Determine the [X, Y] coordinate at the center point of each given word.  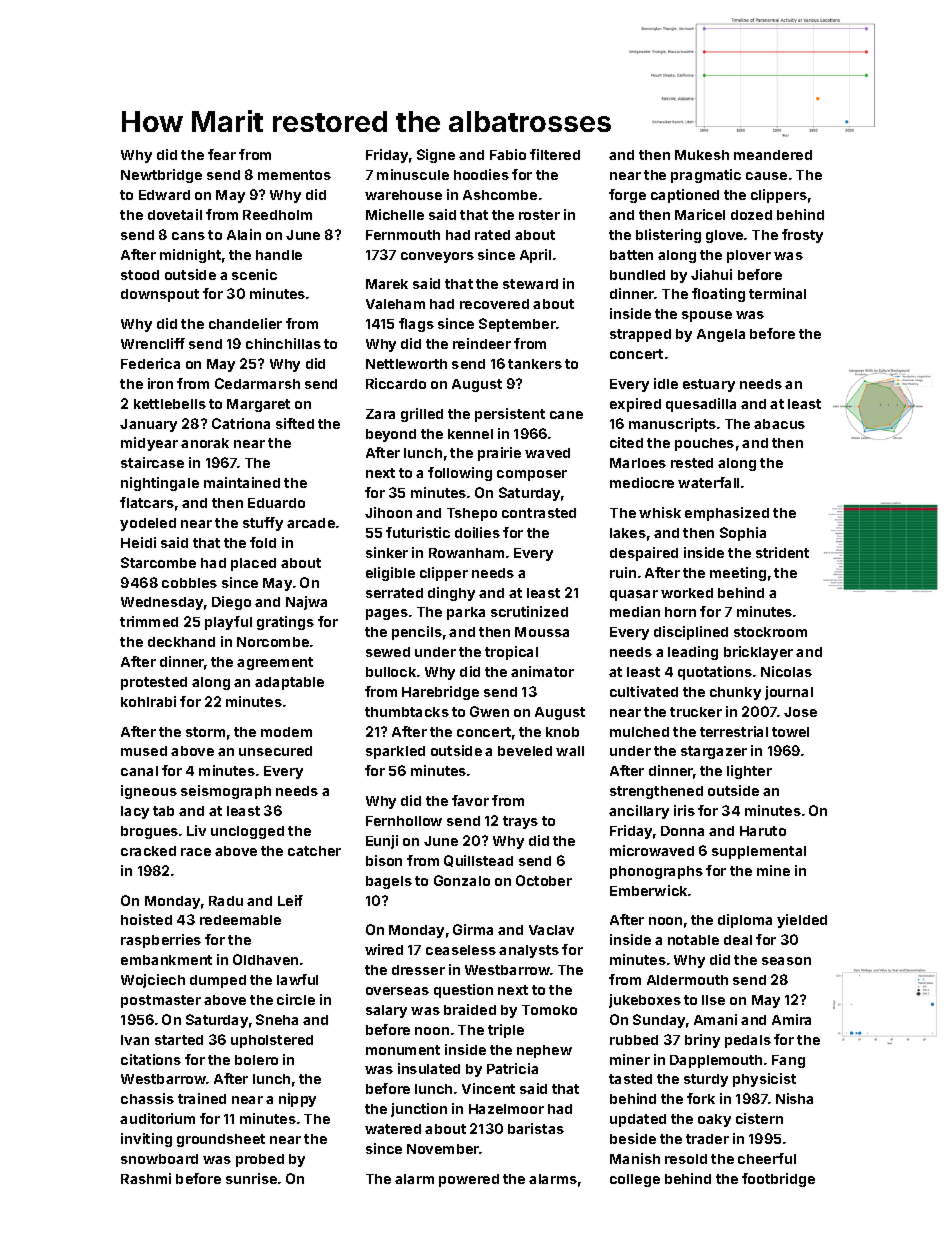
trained [202, 1098]
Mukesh [702, 155]
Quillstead [478, 861]
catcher [314, 851]
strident [782, 552]
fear [222, 154]
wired [384, 949]
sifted [295, 423]
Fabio [508, 154]
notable [693, 940]
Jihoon [388, 512]
